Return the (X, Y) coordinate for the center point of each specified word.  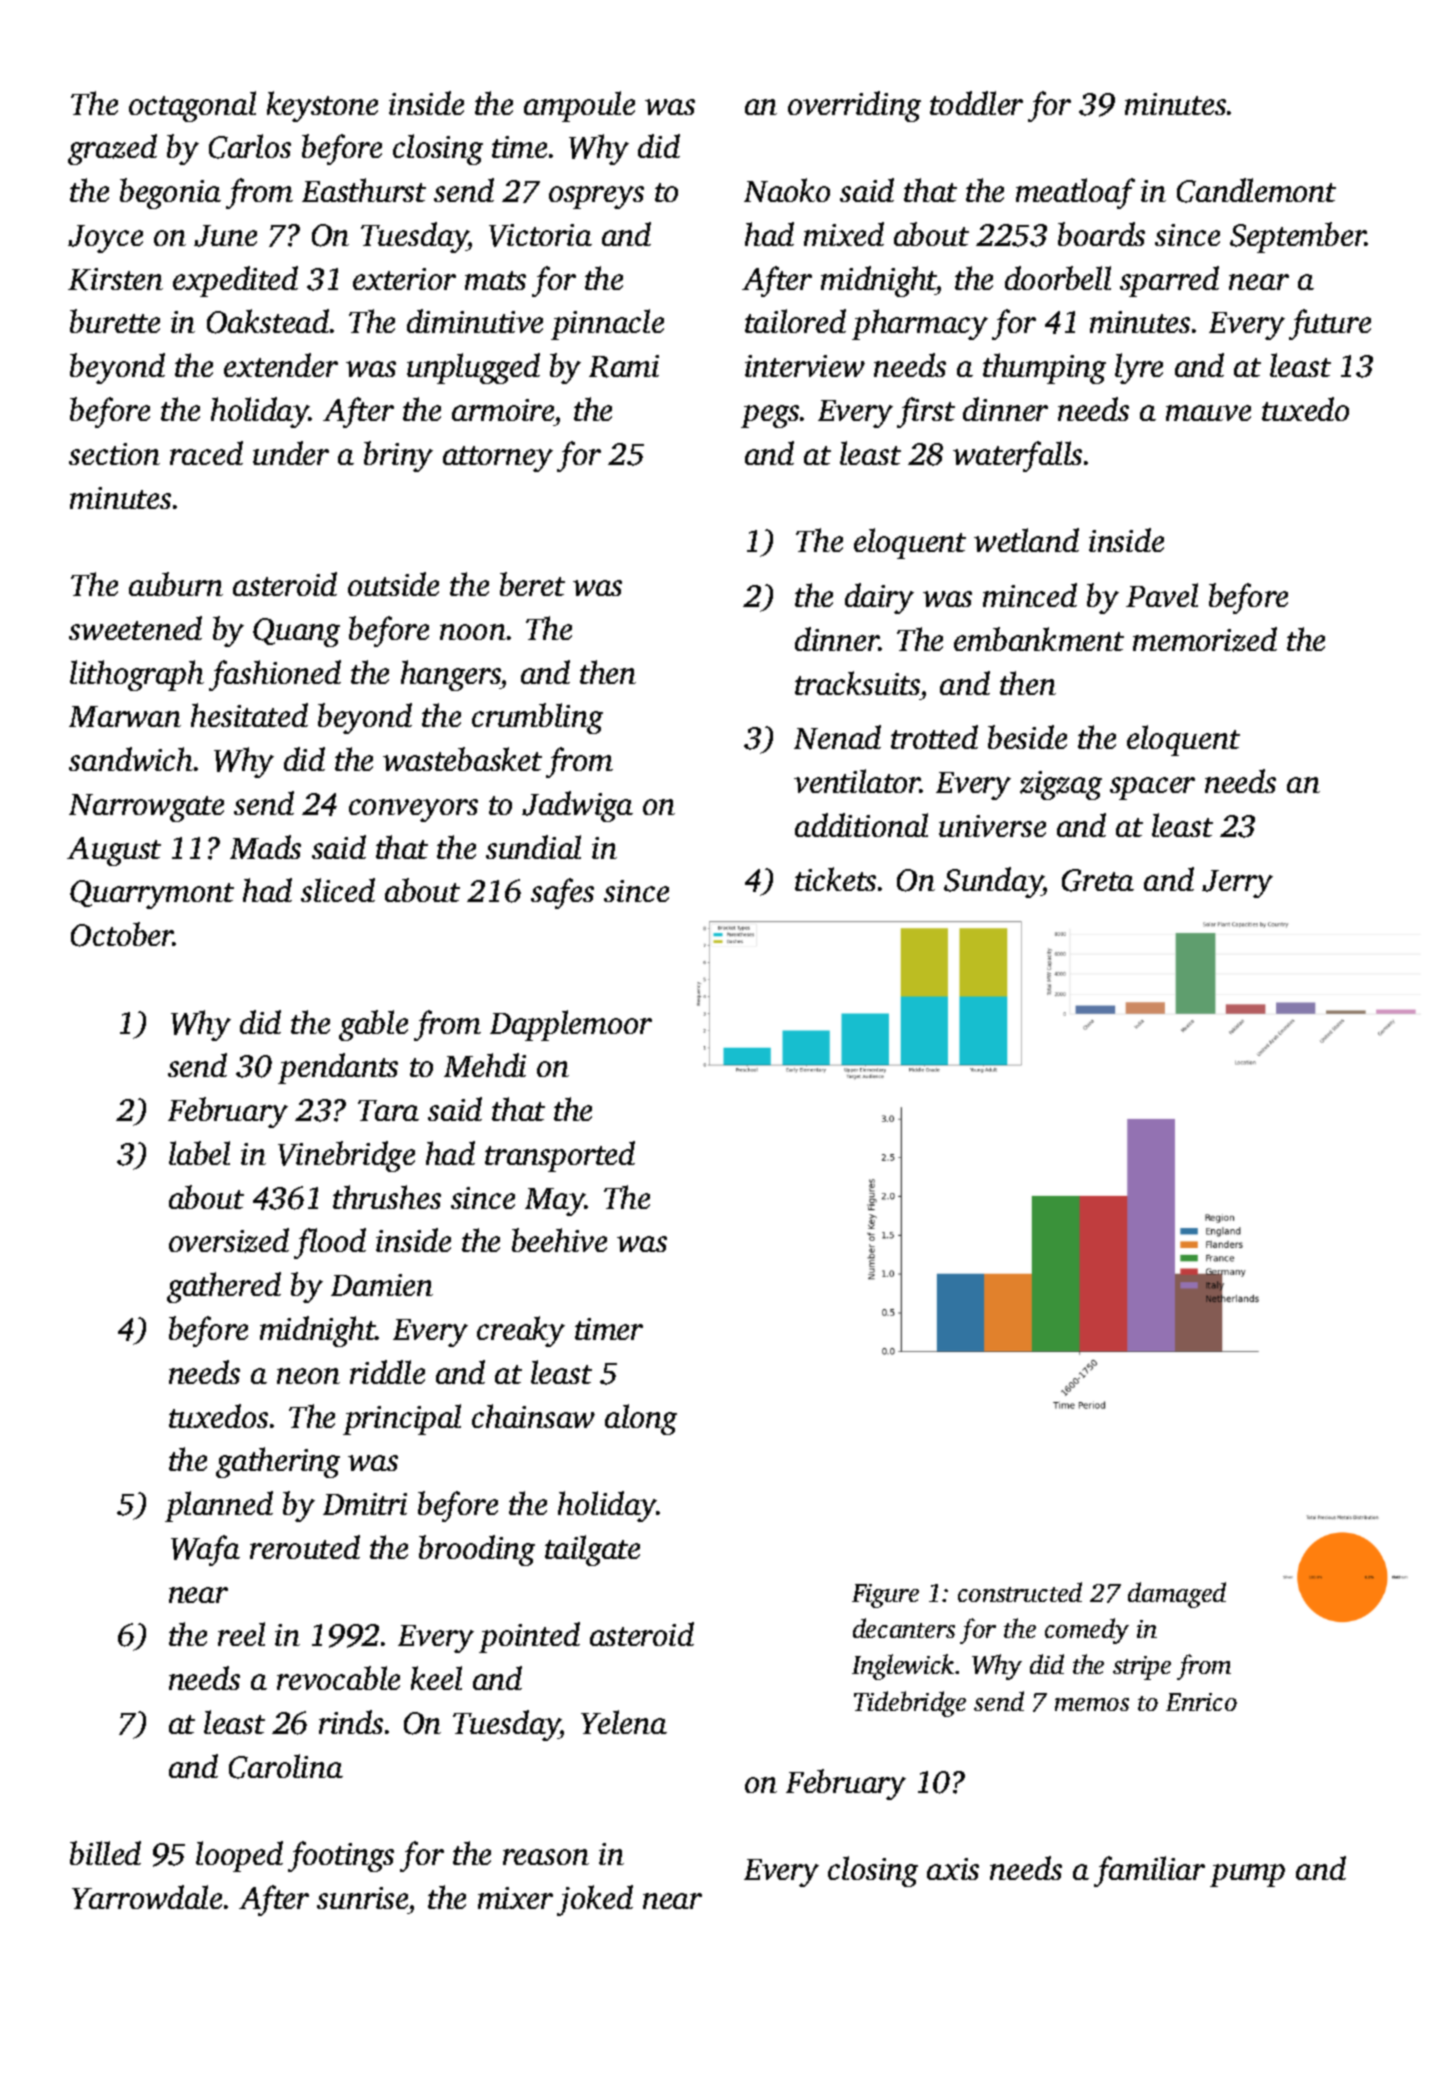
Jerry (1237, 884)
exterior (404, 279)
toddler (976, 103)
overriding (854, 106)
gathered (224, 1287)
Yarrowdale (147, 1897)
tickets (835, 879)
